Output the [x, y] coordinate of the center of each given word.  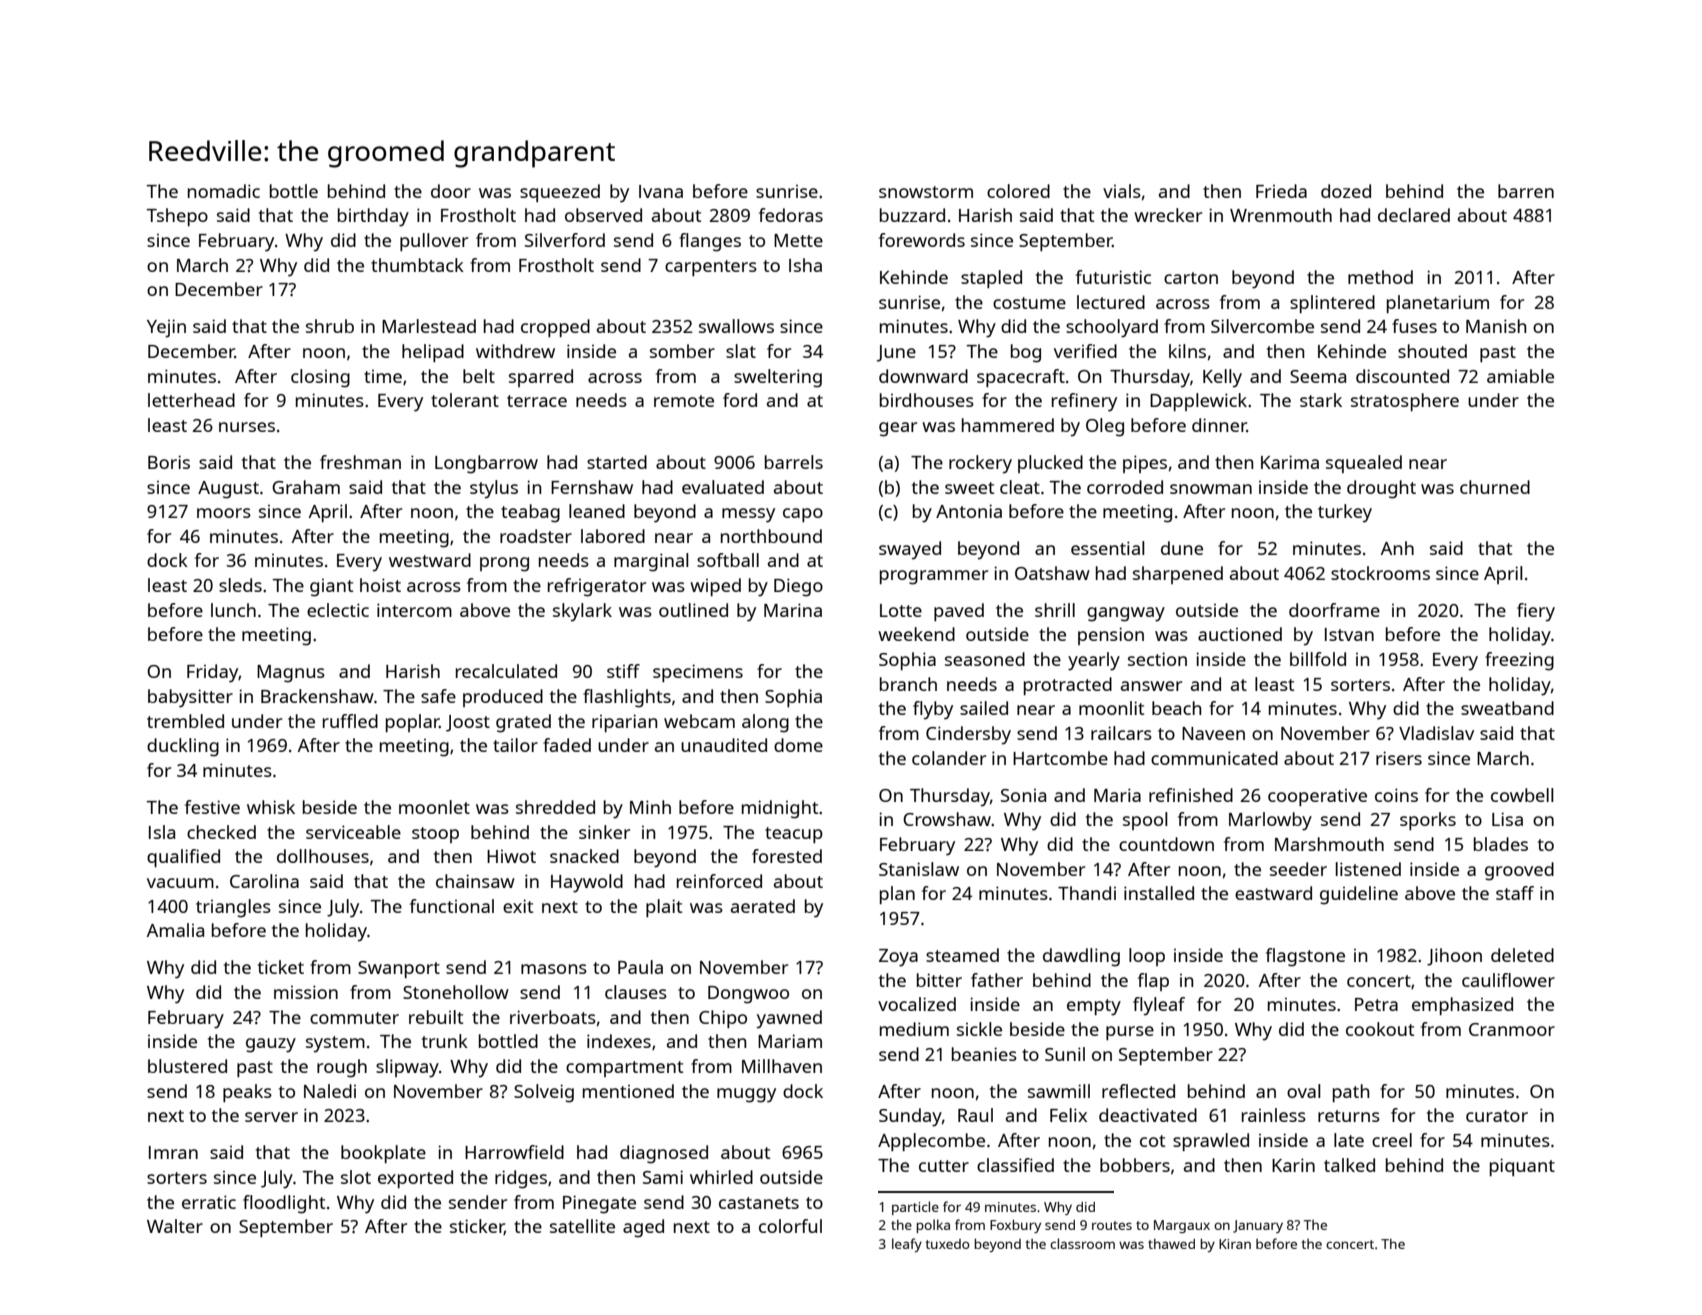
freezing [1519, 661]
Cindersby [968, 735]
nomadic [224, 191]
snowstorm [926, 192]
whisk [271, 807]
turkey [1345, 513]
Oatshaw [1052, 573]
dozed [1346, 191]
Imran [173, 1152]
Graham [306, 487]
